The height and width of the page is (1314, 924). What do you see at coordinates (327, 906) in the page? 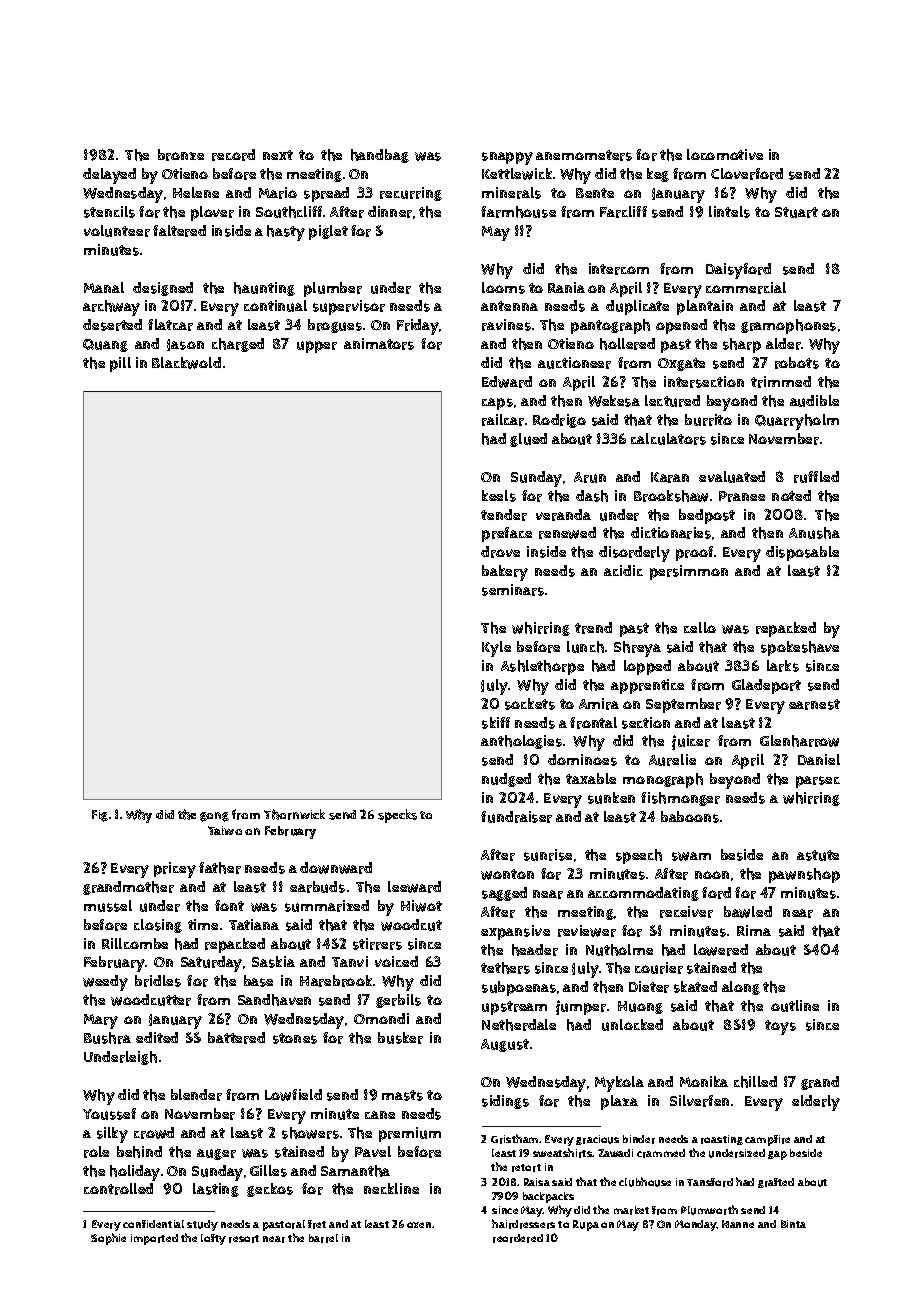
I see `summarized` at bounding box center [327, 906].
